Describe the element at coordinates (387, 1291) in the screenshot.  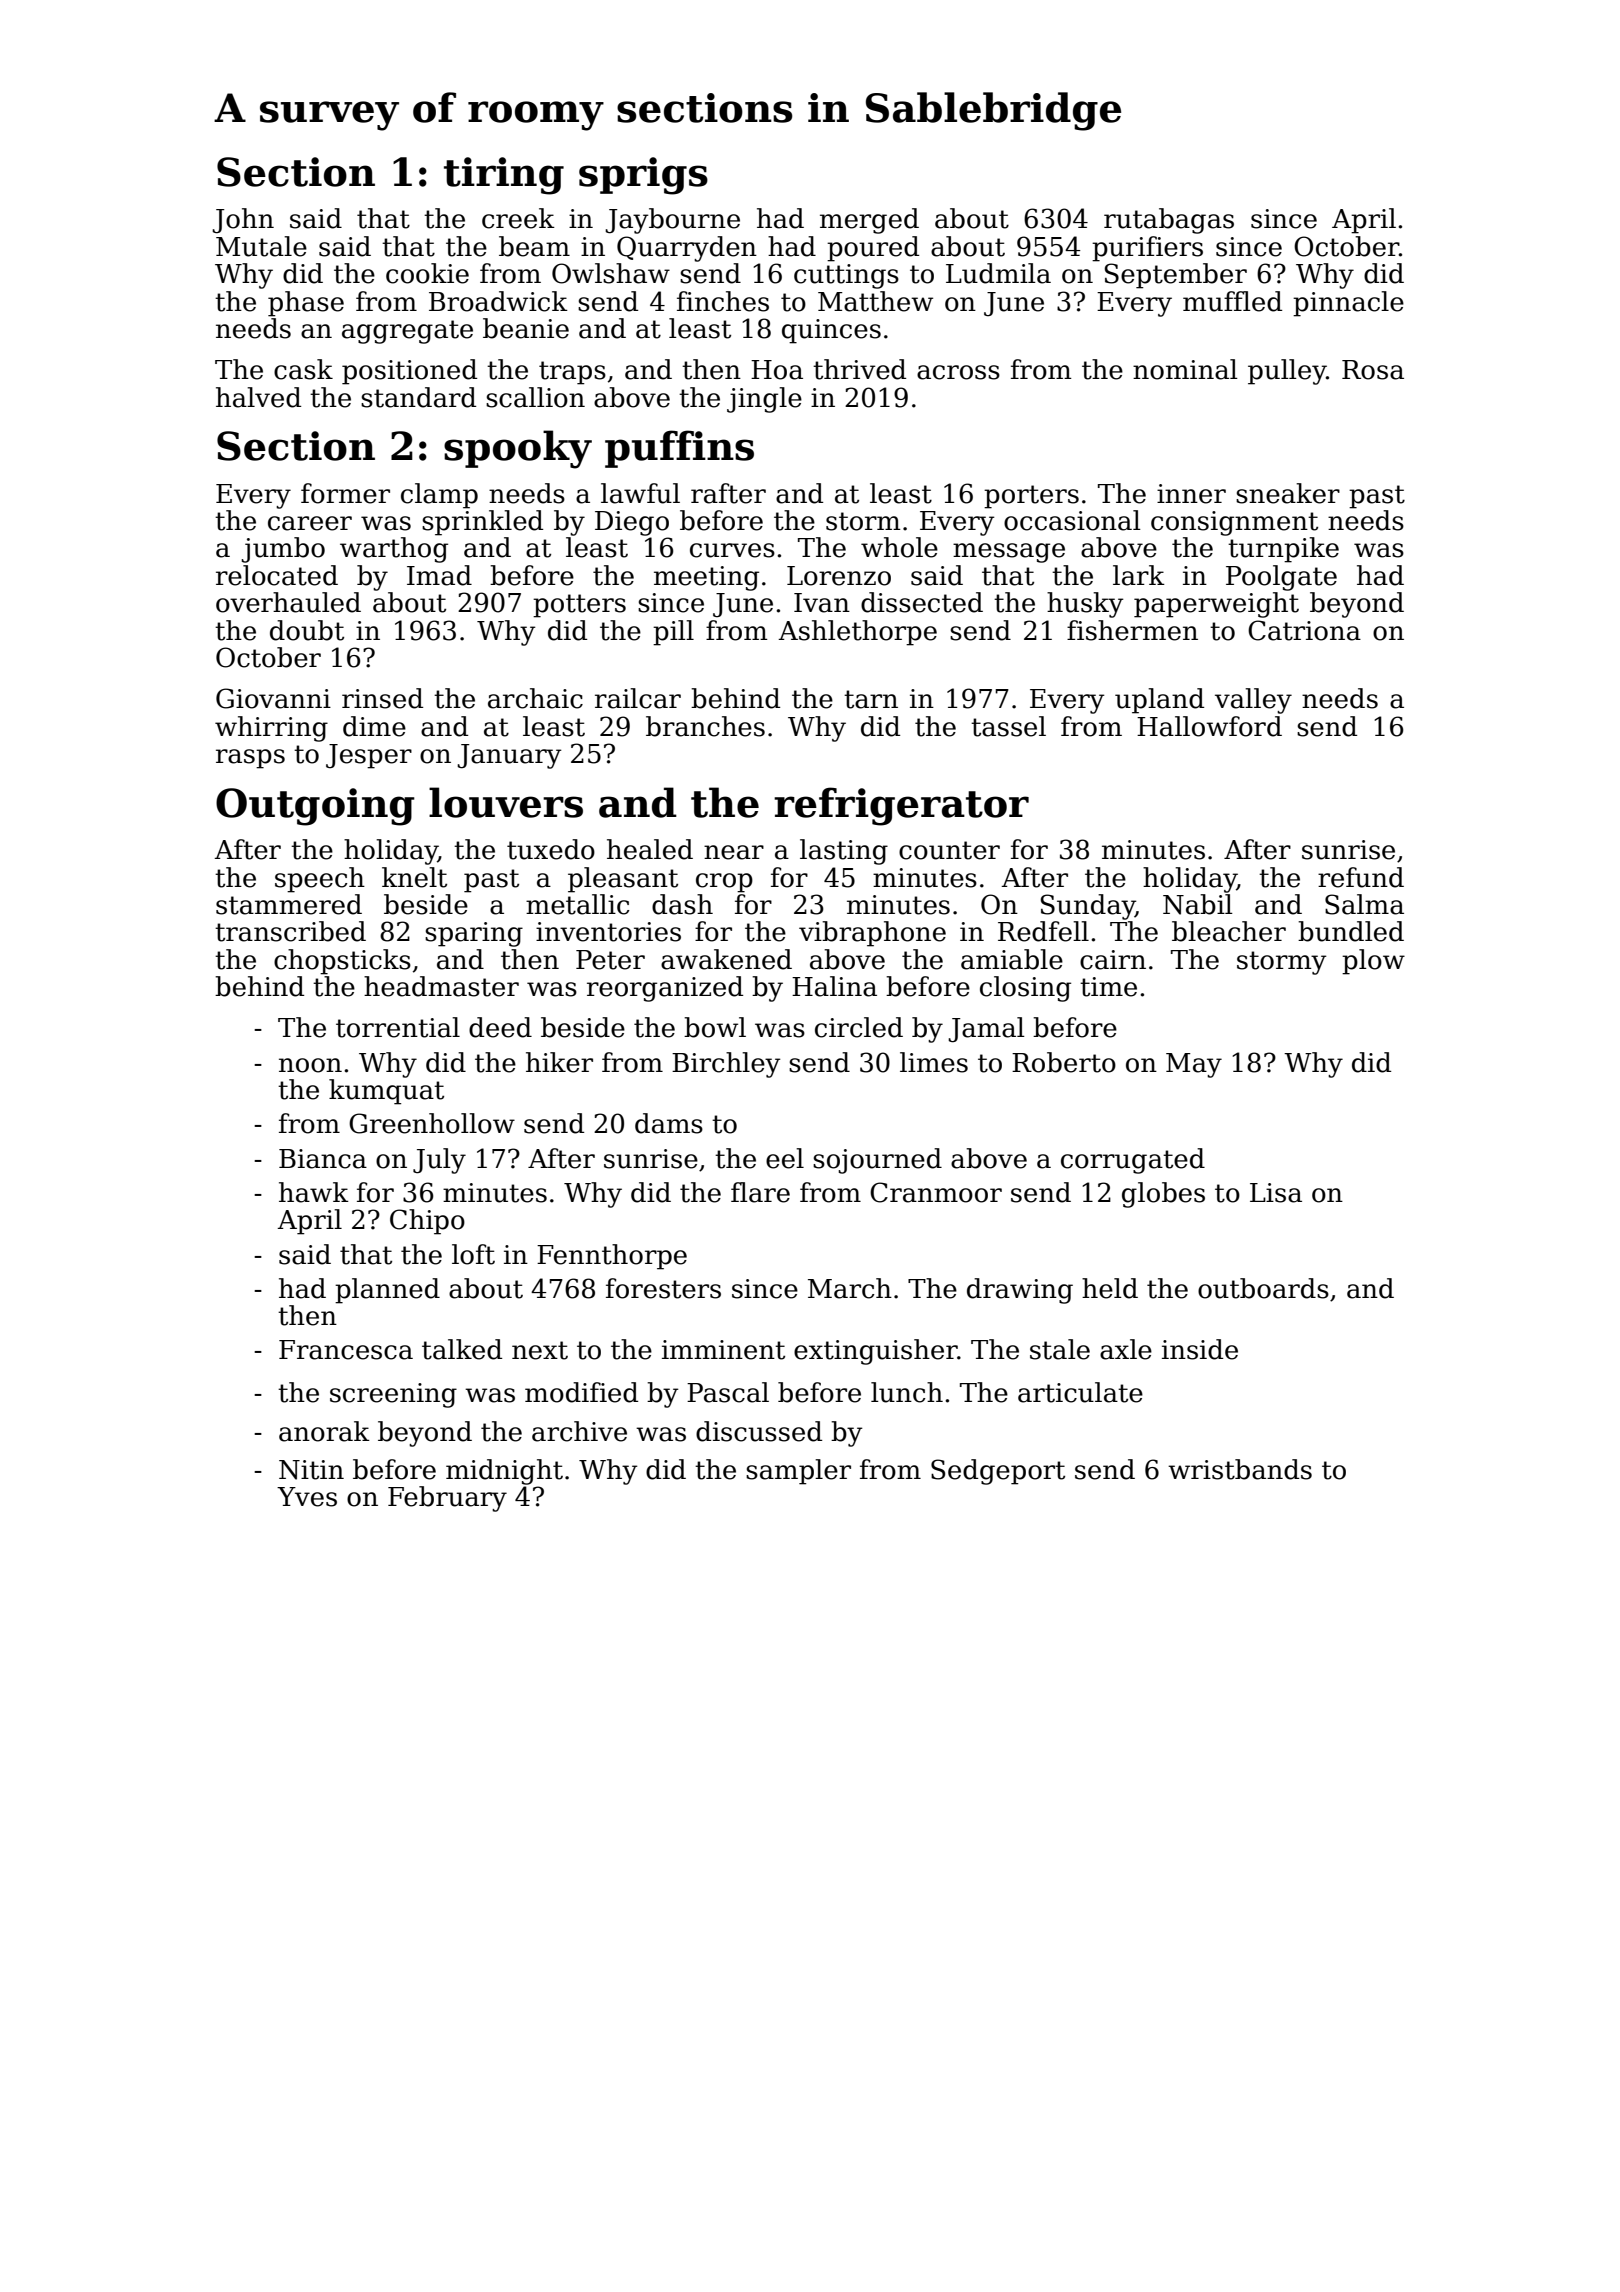
I see `planned` at that location.
